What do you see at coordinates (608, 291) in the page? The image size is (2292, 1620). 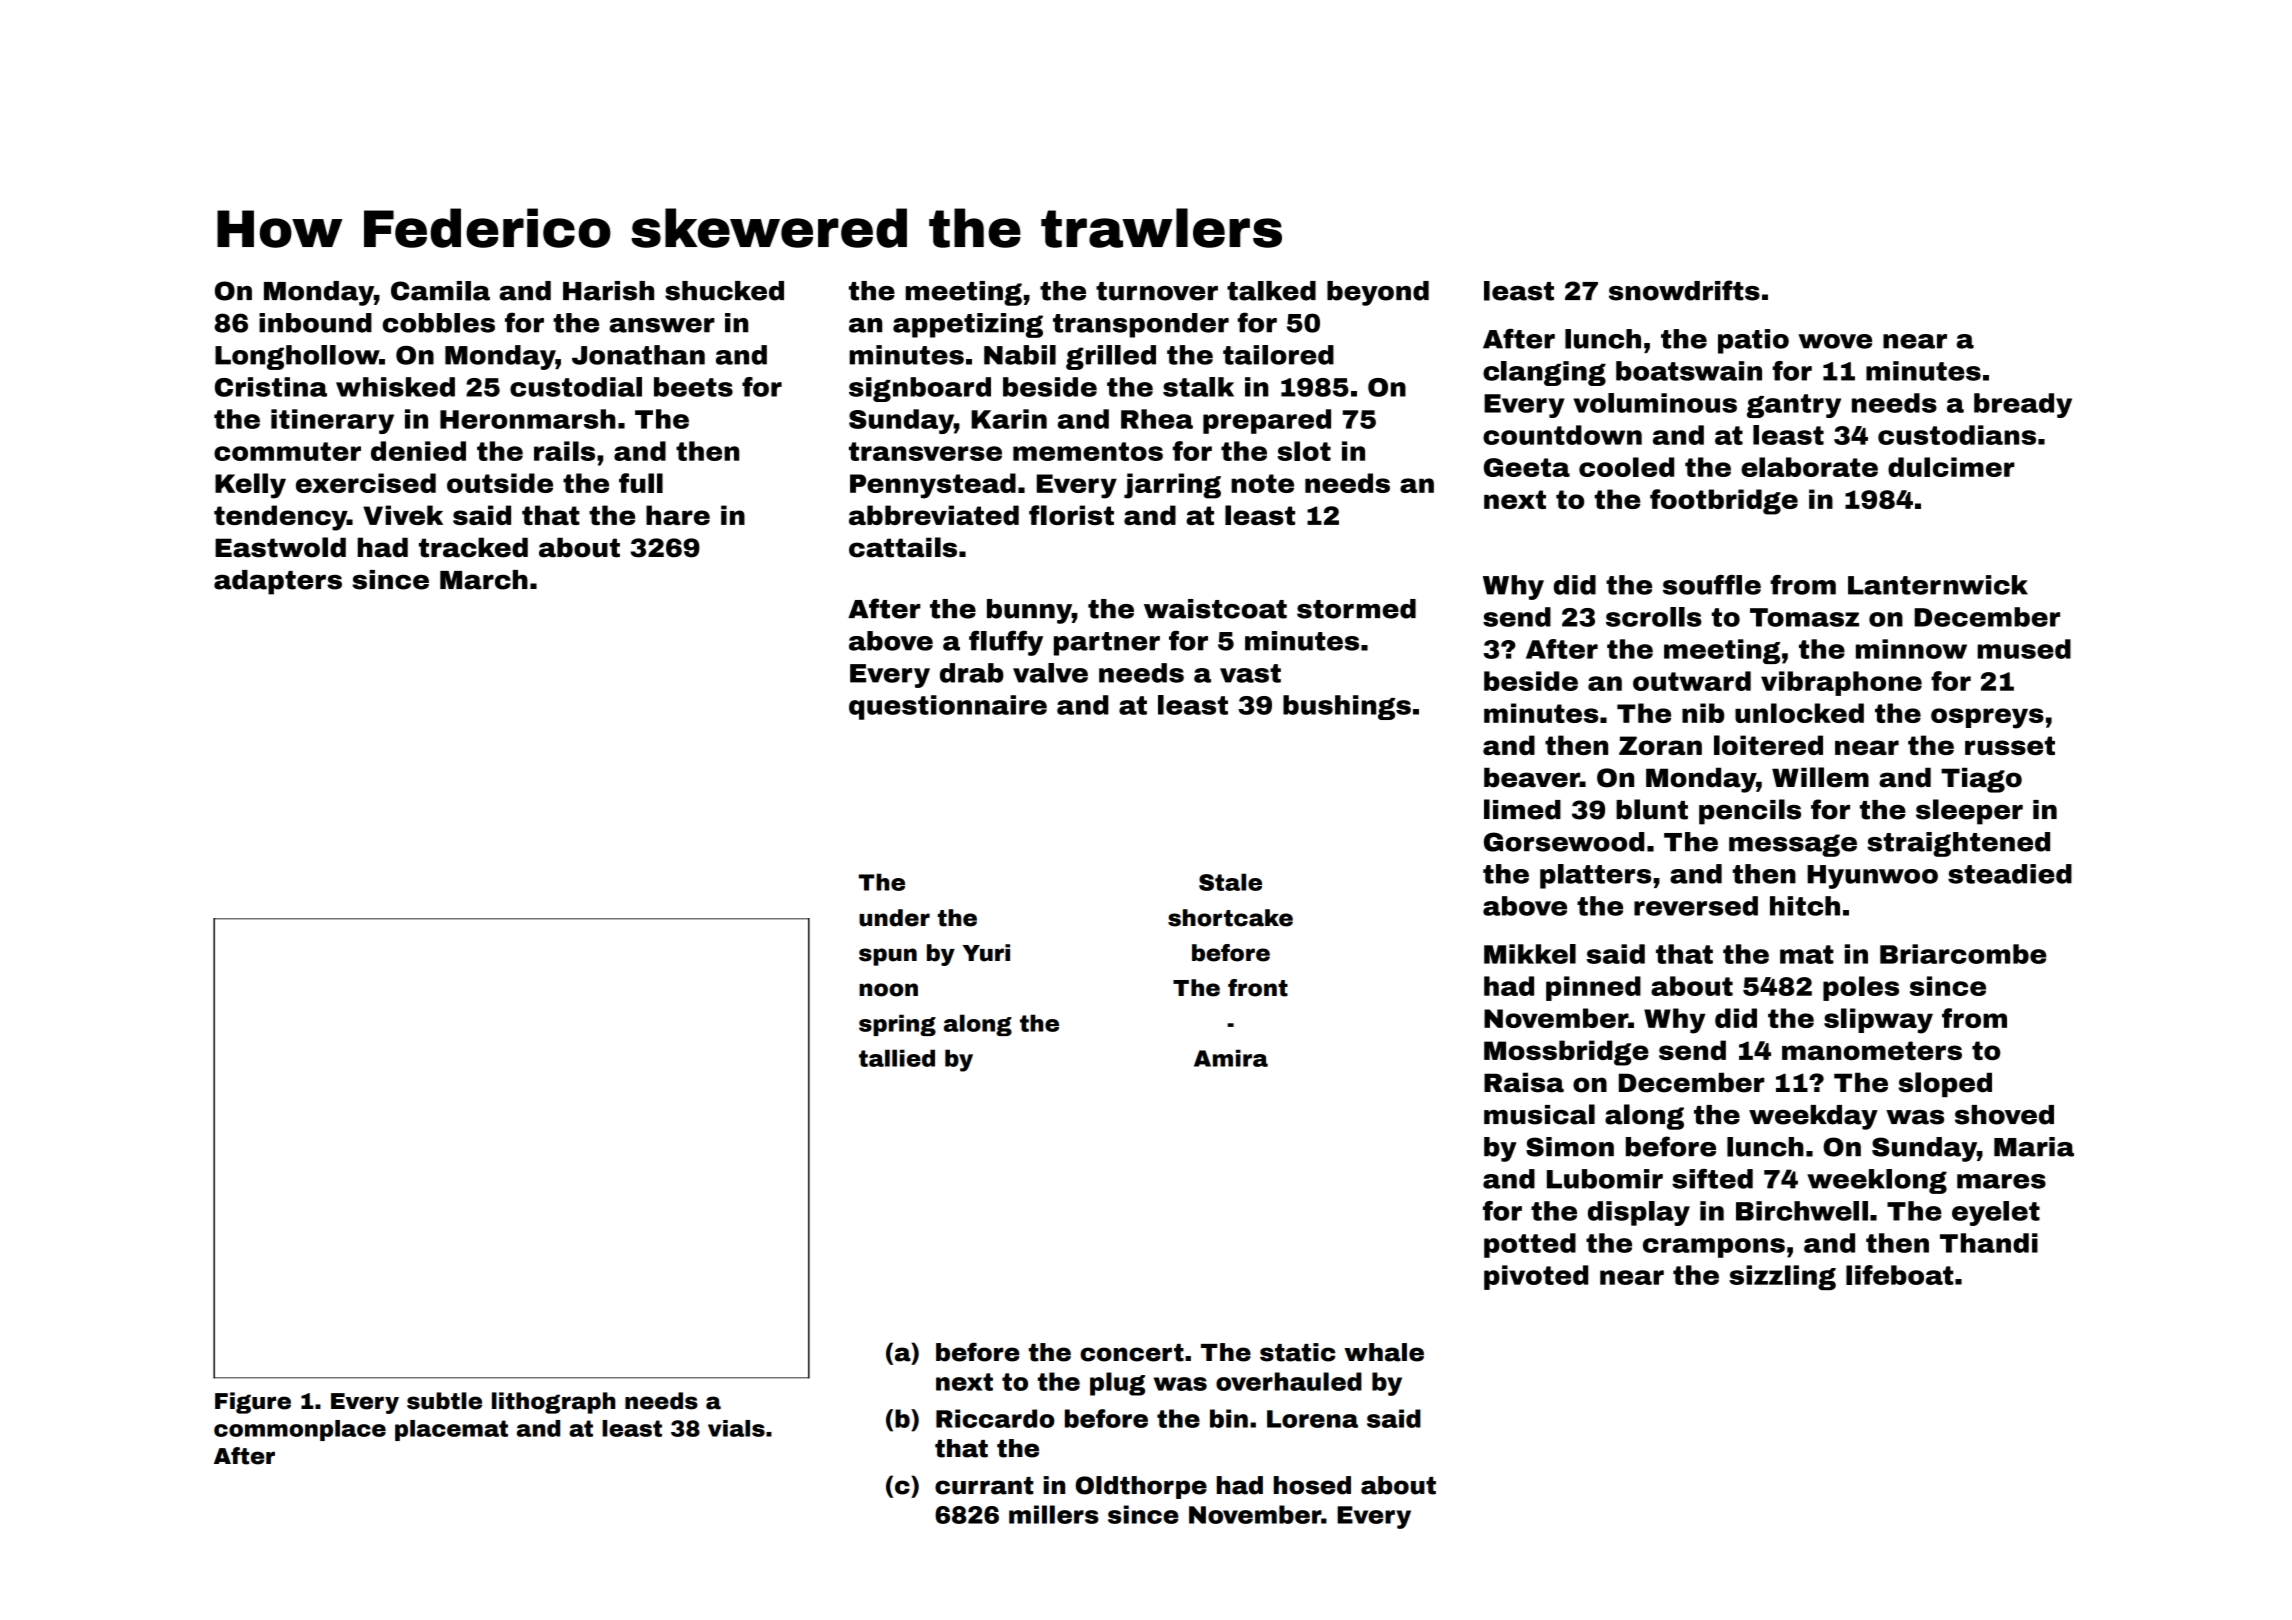 I see `Harish` at bounding box center [608, 291].
